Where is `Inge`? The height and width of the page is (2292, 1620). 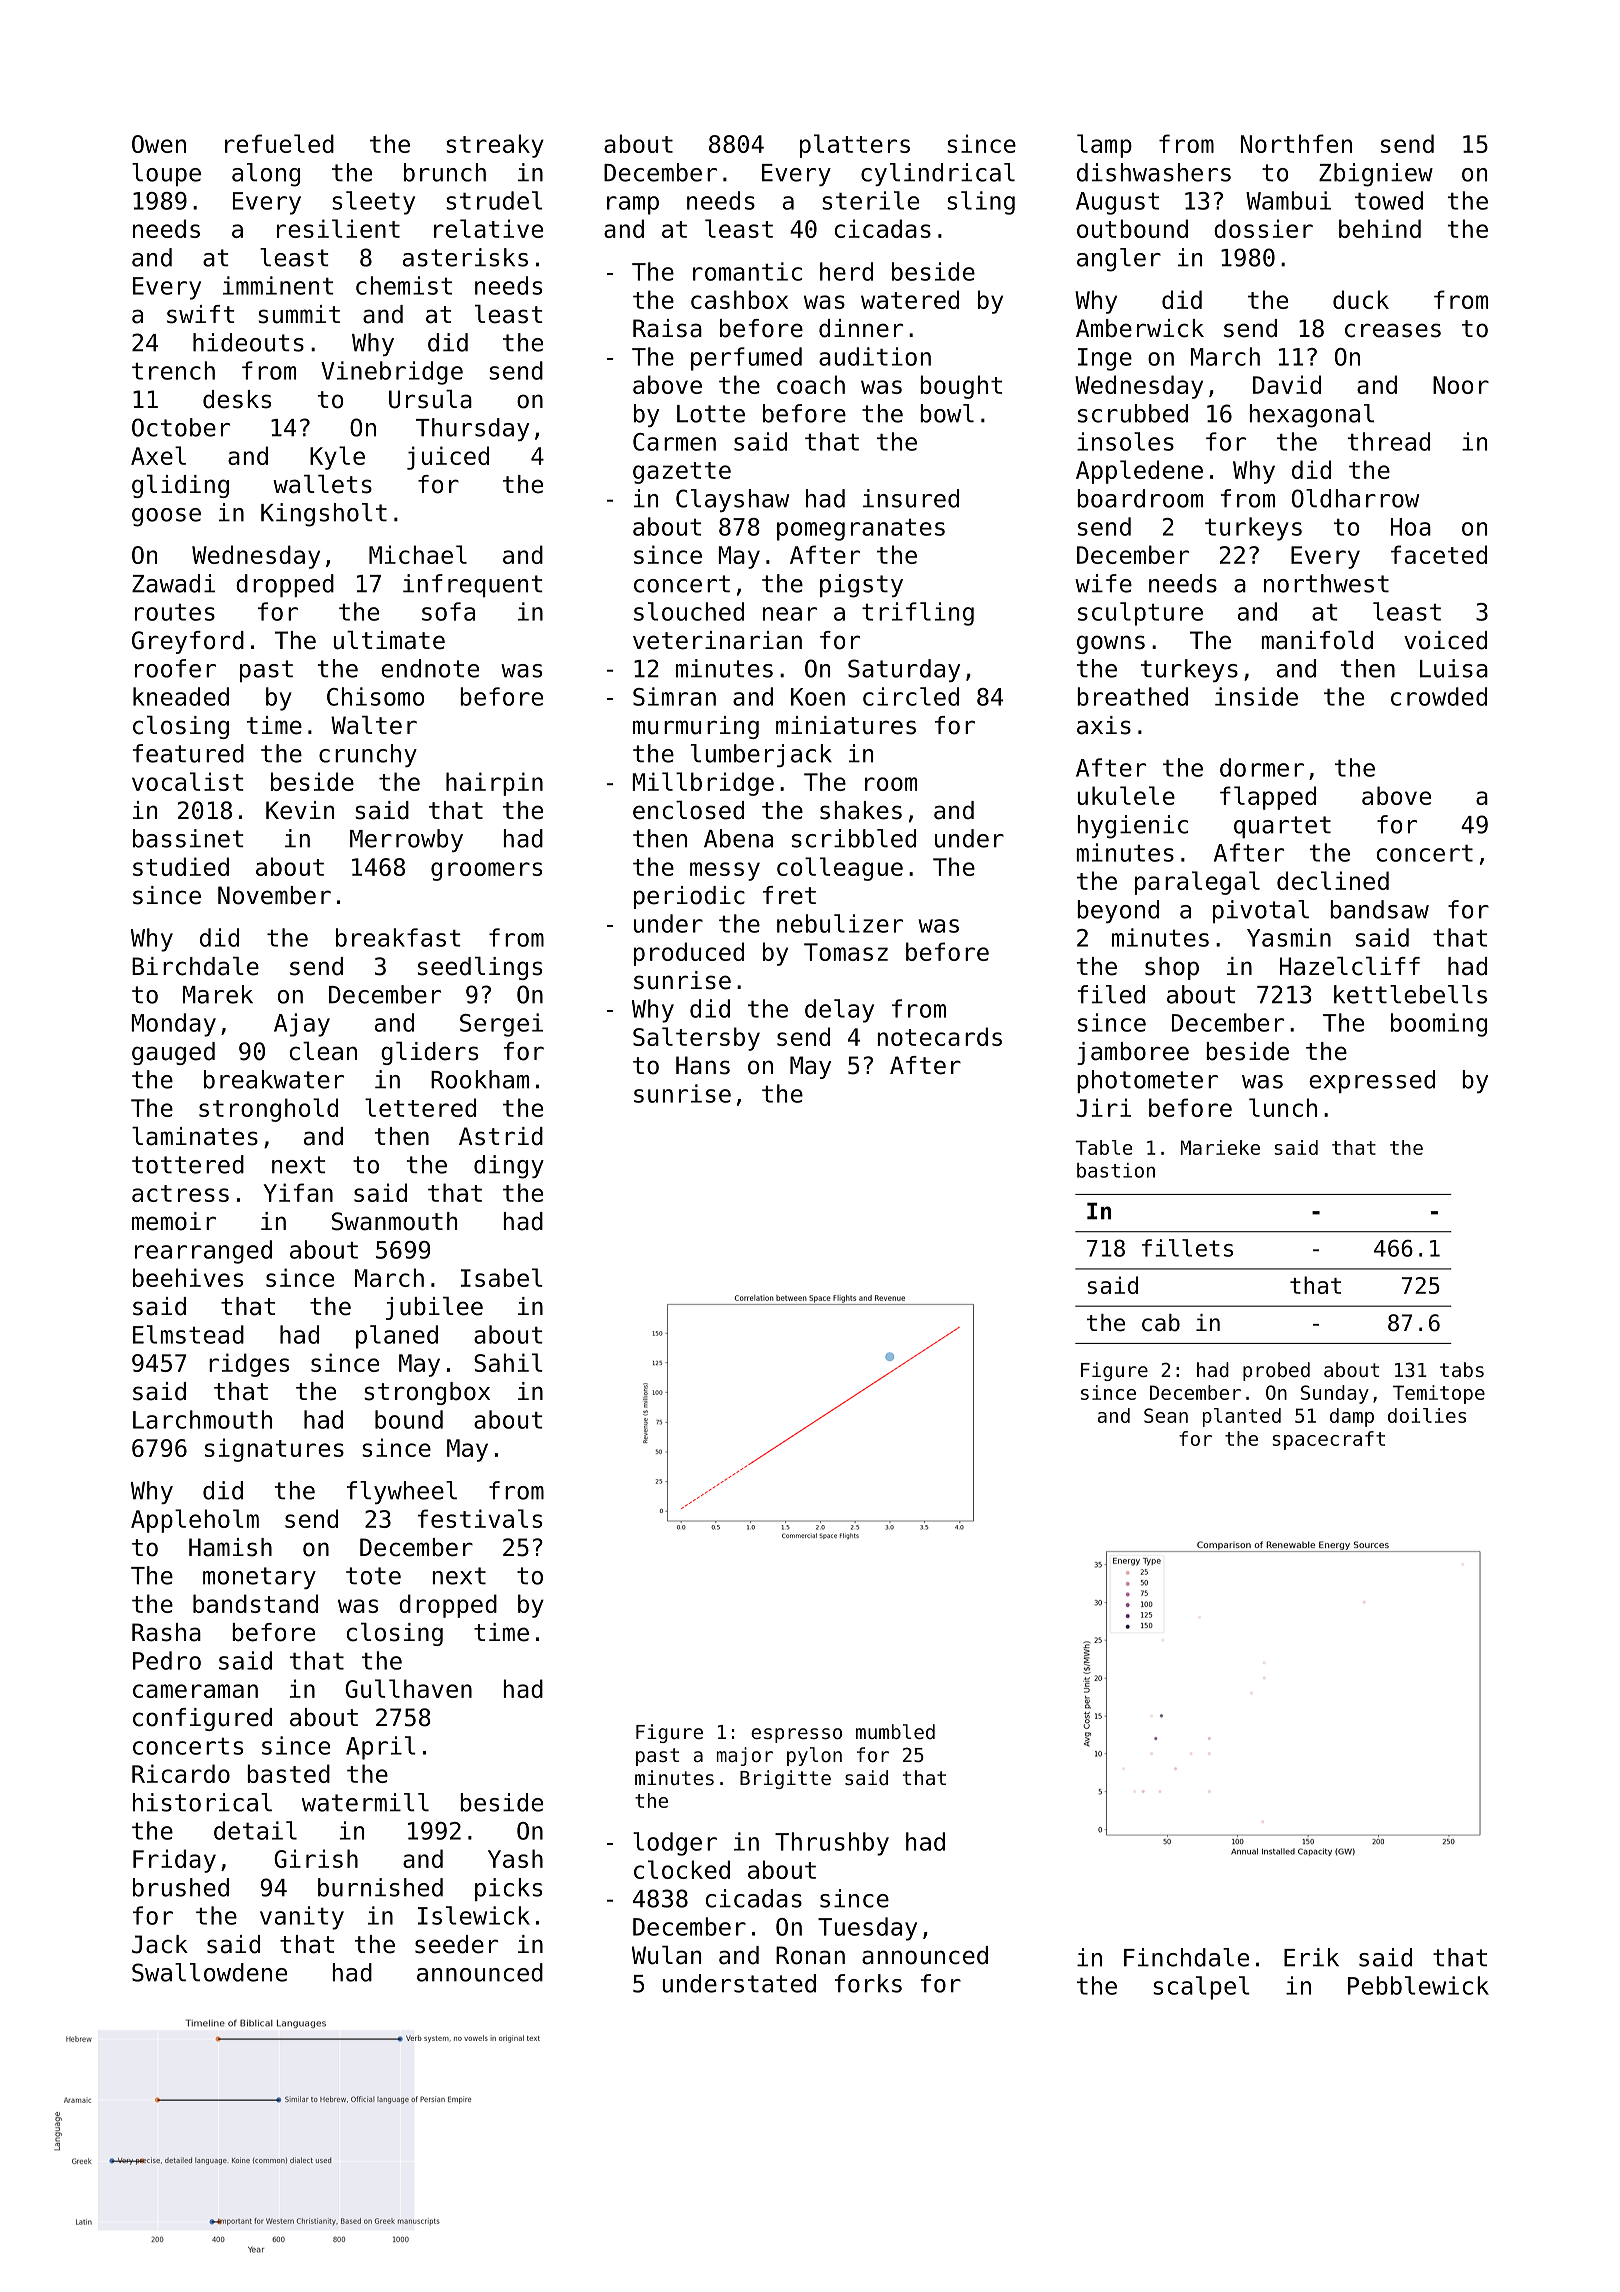
Inge is located at coordinates (1105, 359).
